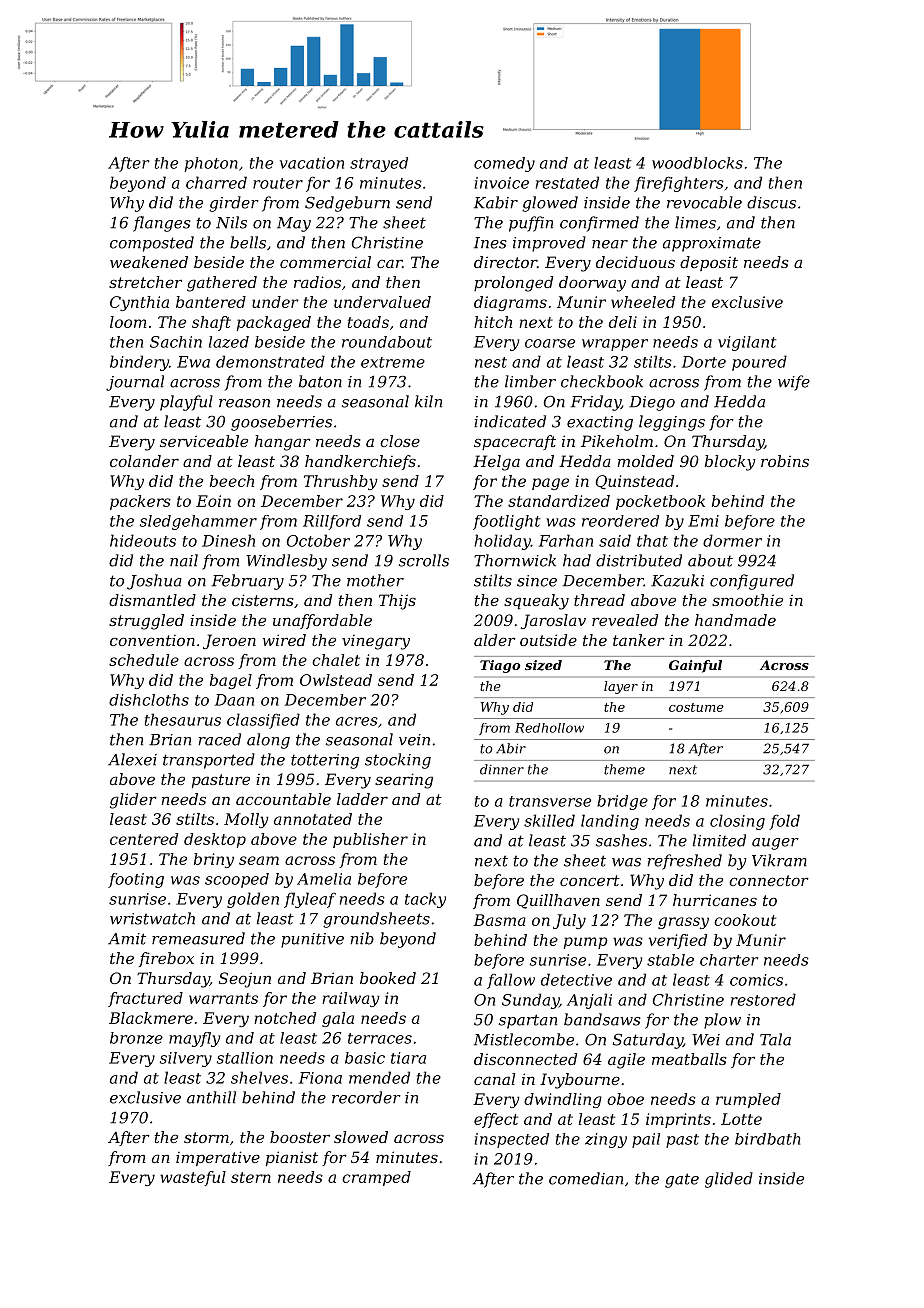 Image resolution: width=924 pixels, height=1308 pixels. What do you see at coordinates (341, 482) in the screenshot?
I see `Thrushby` at bounding box center [341, 482].
